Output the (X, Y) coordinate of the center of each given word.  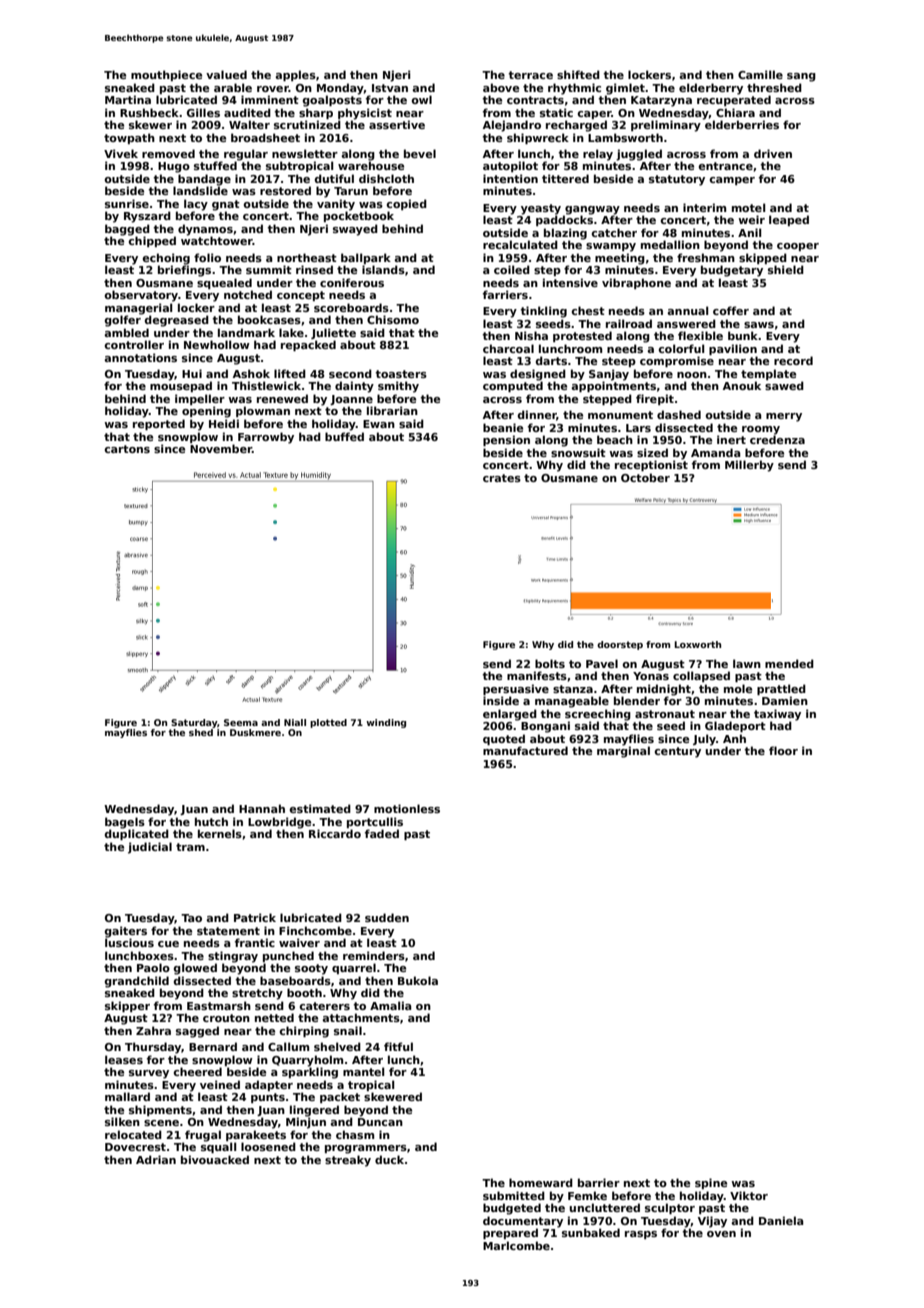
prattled (781, 689)
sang (801, 77)
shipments (160, 1110)
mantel (363, 1071)
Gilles (203, 112)
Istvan (390, 88)
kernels (220, 833)
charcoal (508, 348)
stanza (573, 689)
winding (386, 723)
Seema (241, 722)
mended (789, 663)
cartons (127, 449)
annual (687, 310)
